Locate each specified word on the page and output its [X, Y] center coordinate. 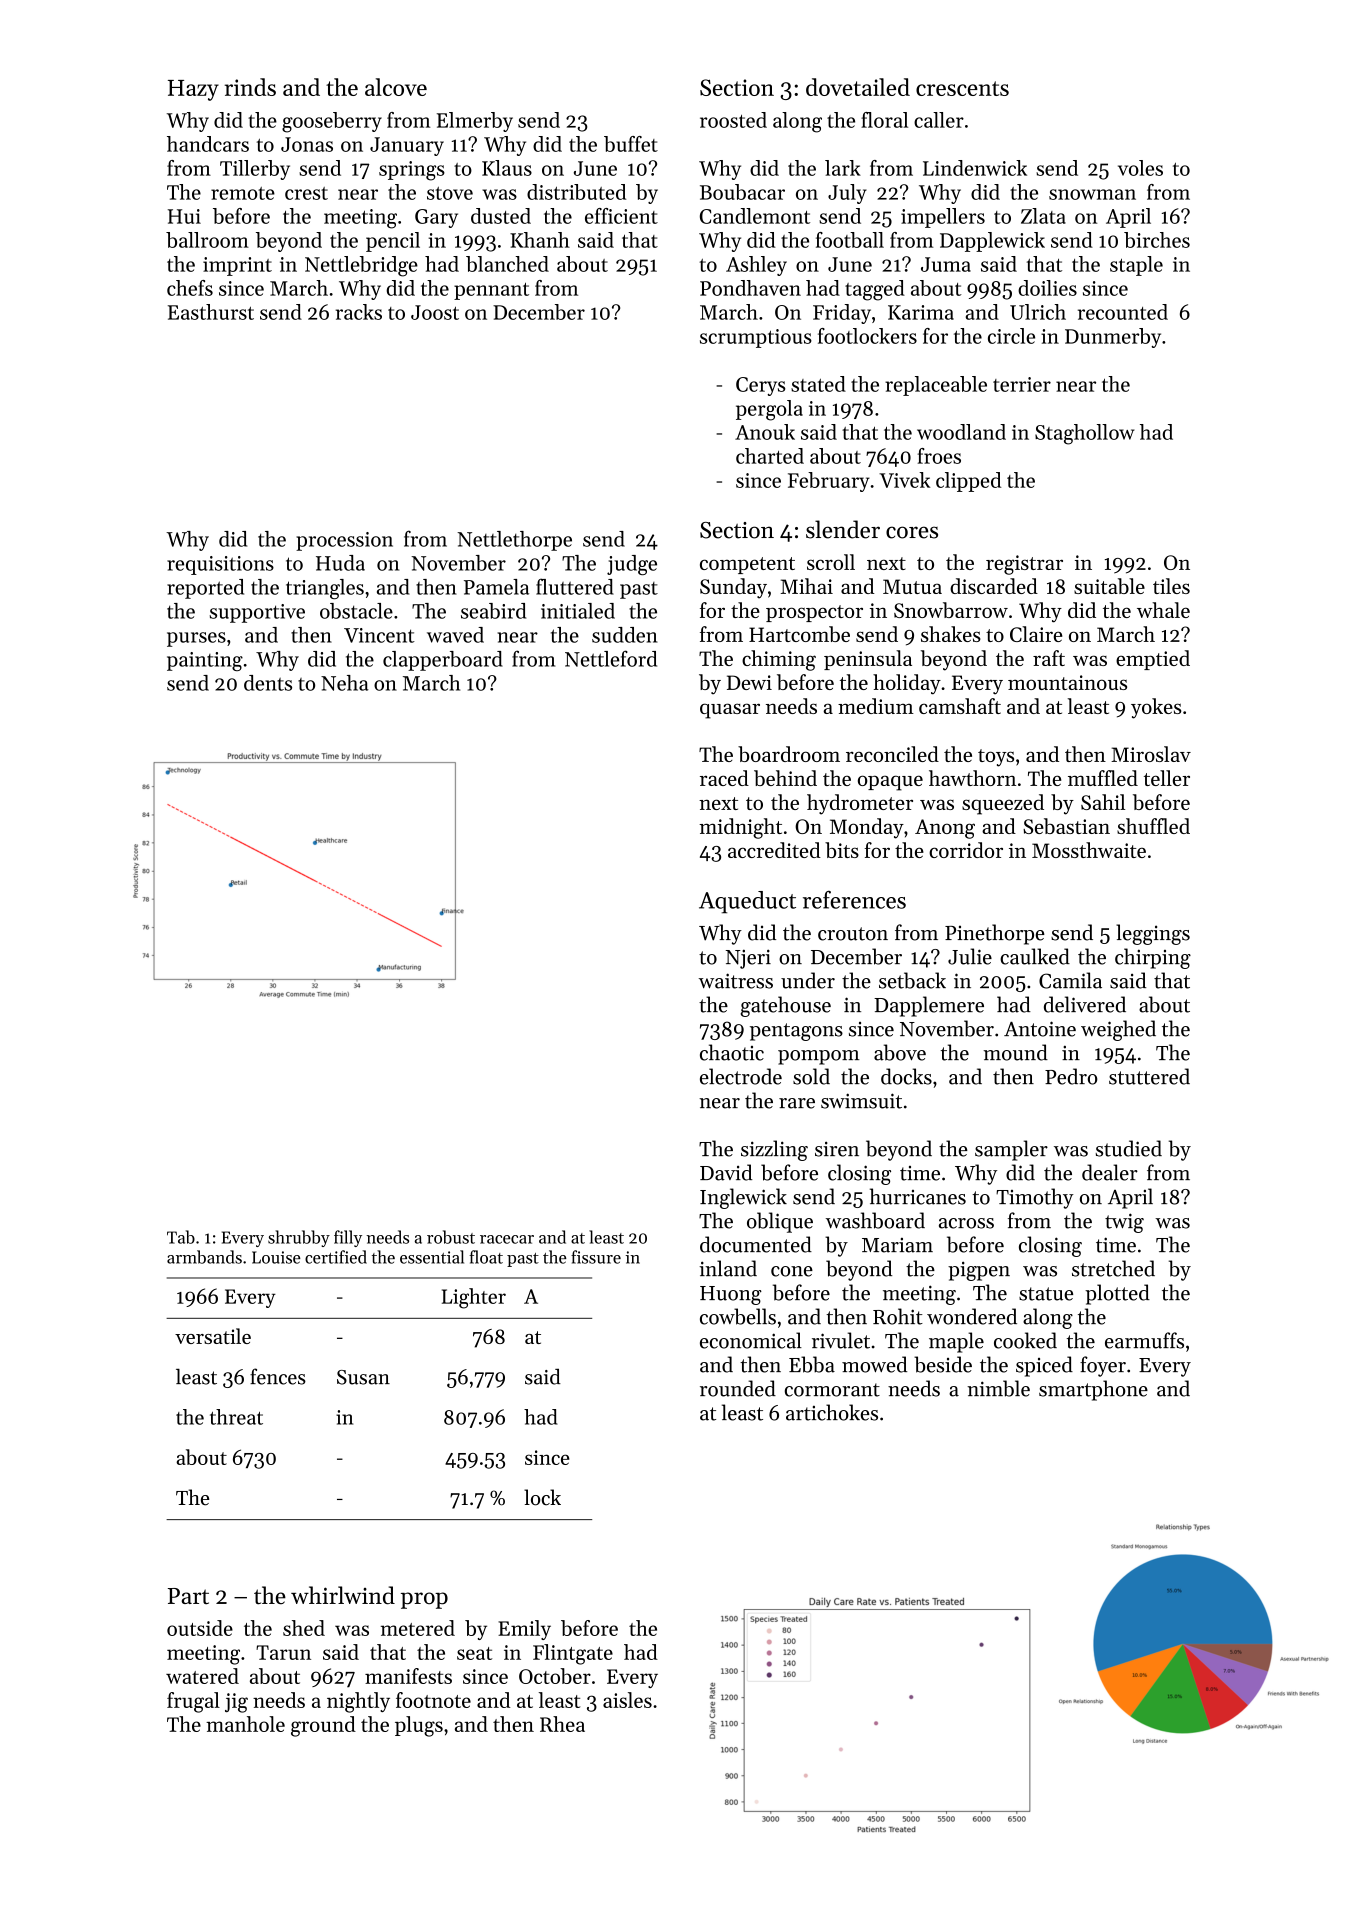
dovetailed [858, 87]
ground [323, 1726]
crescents [962, 88]
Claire [1036, 634]
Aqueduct [747, 902]
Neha [345, 683]
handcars [208, 144]
